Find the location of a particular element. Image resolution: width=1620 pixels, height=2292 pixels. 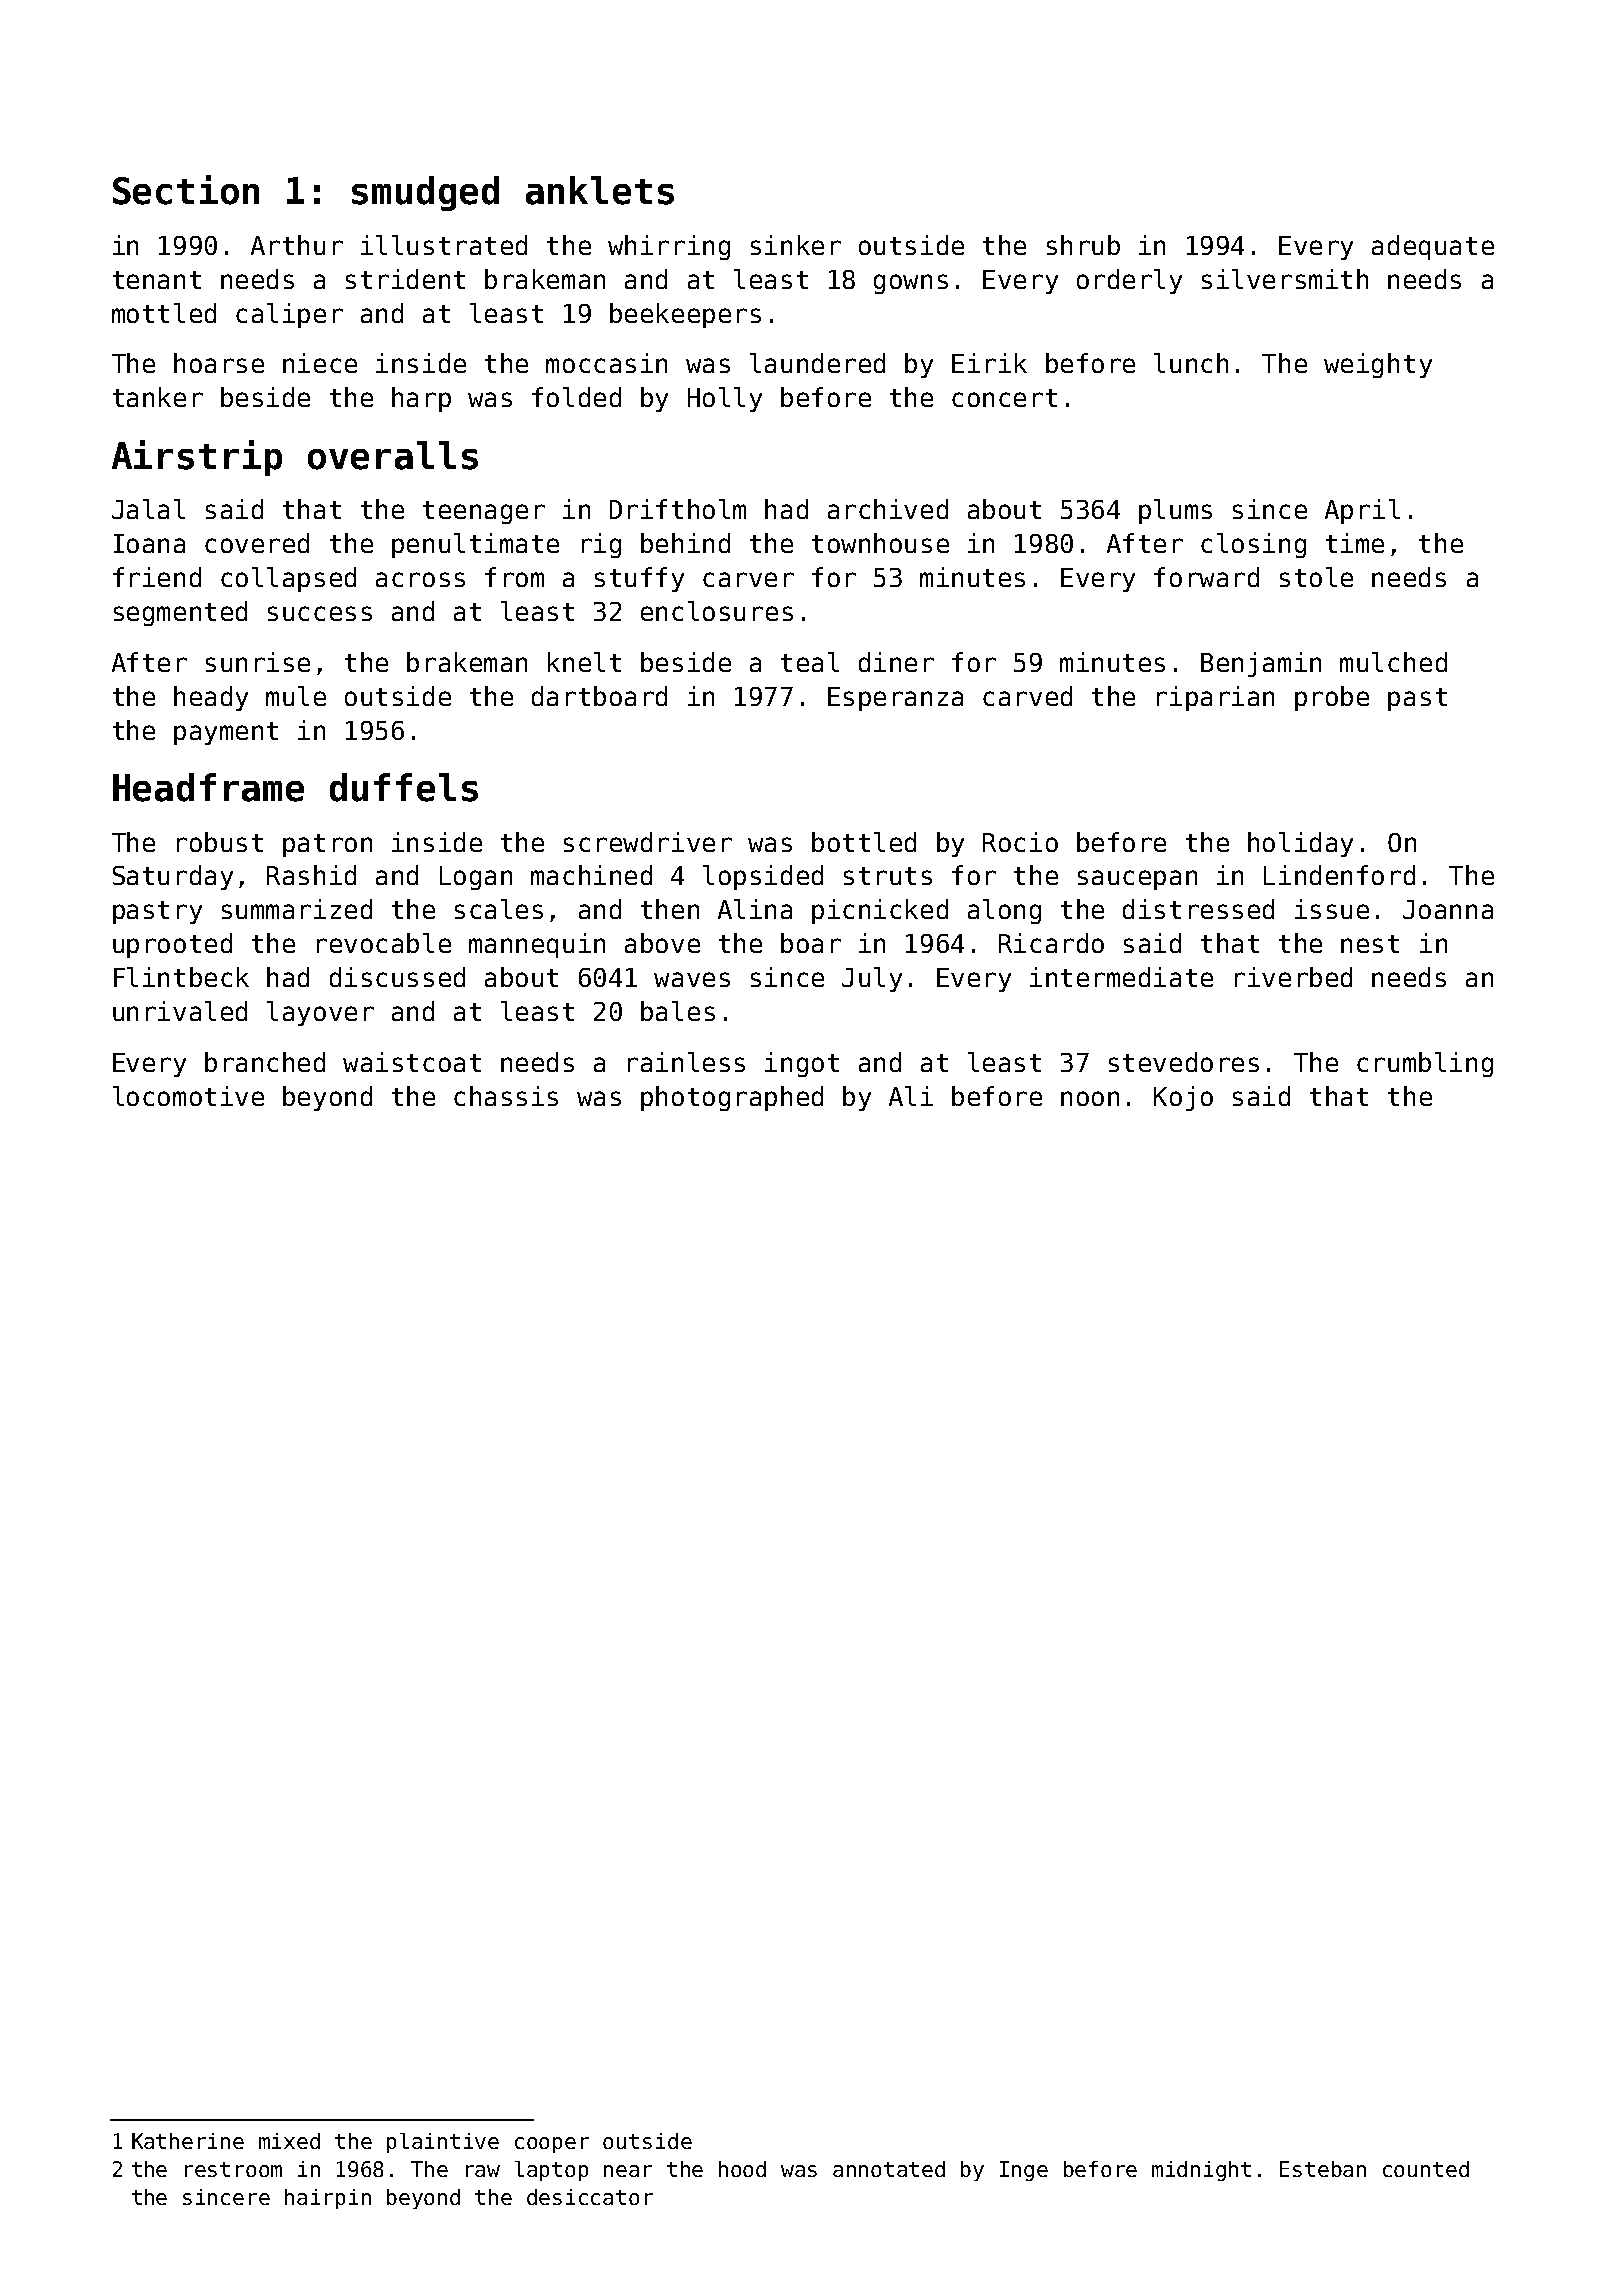

laundered is located at coordinates (817, 363).
